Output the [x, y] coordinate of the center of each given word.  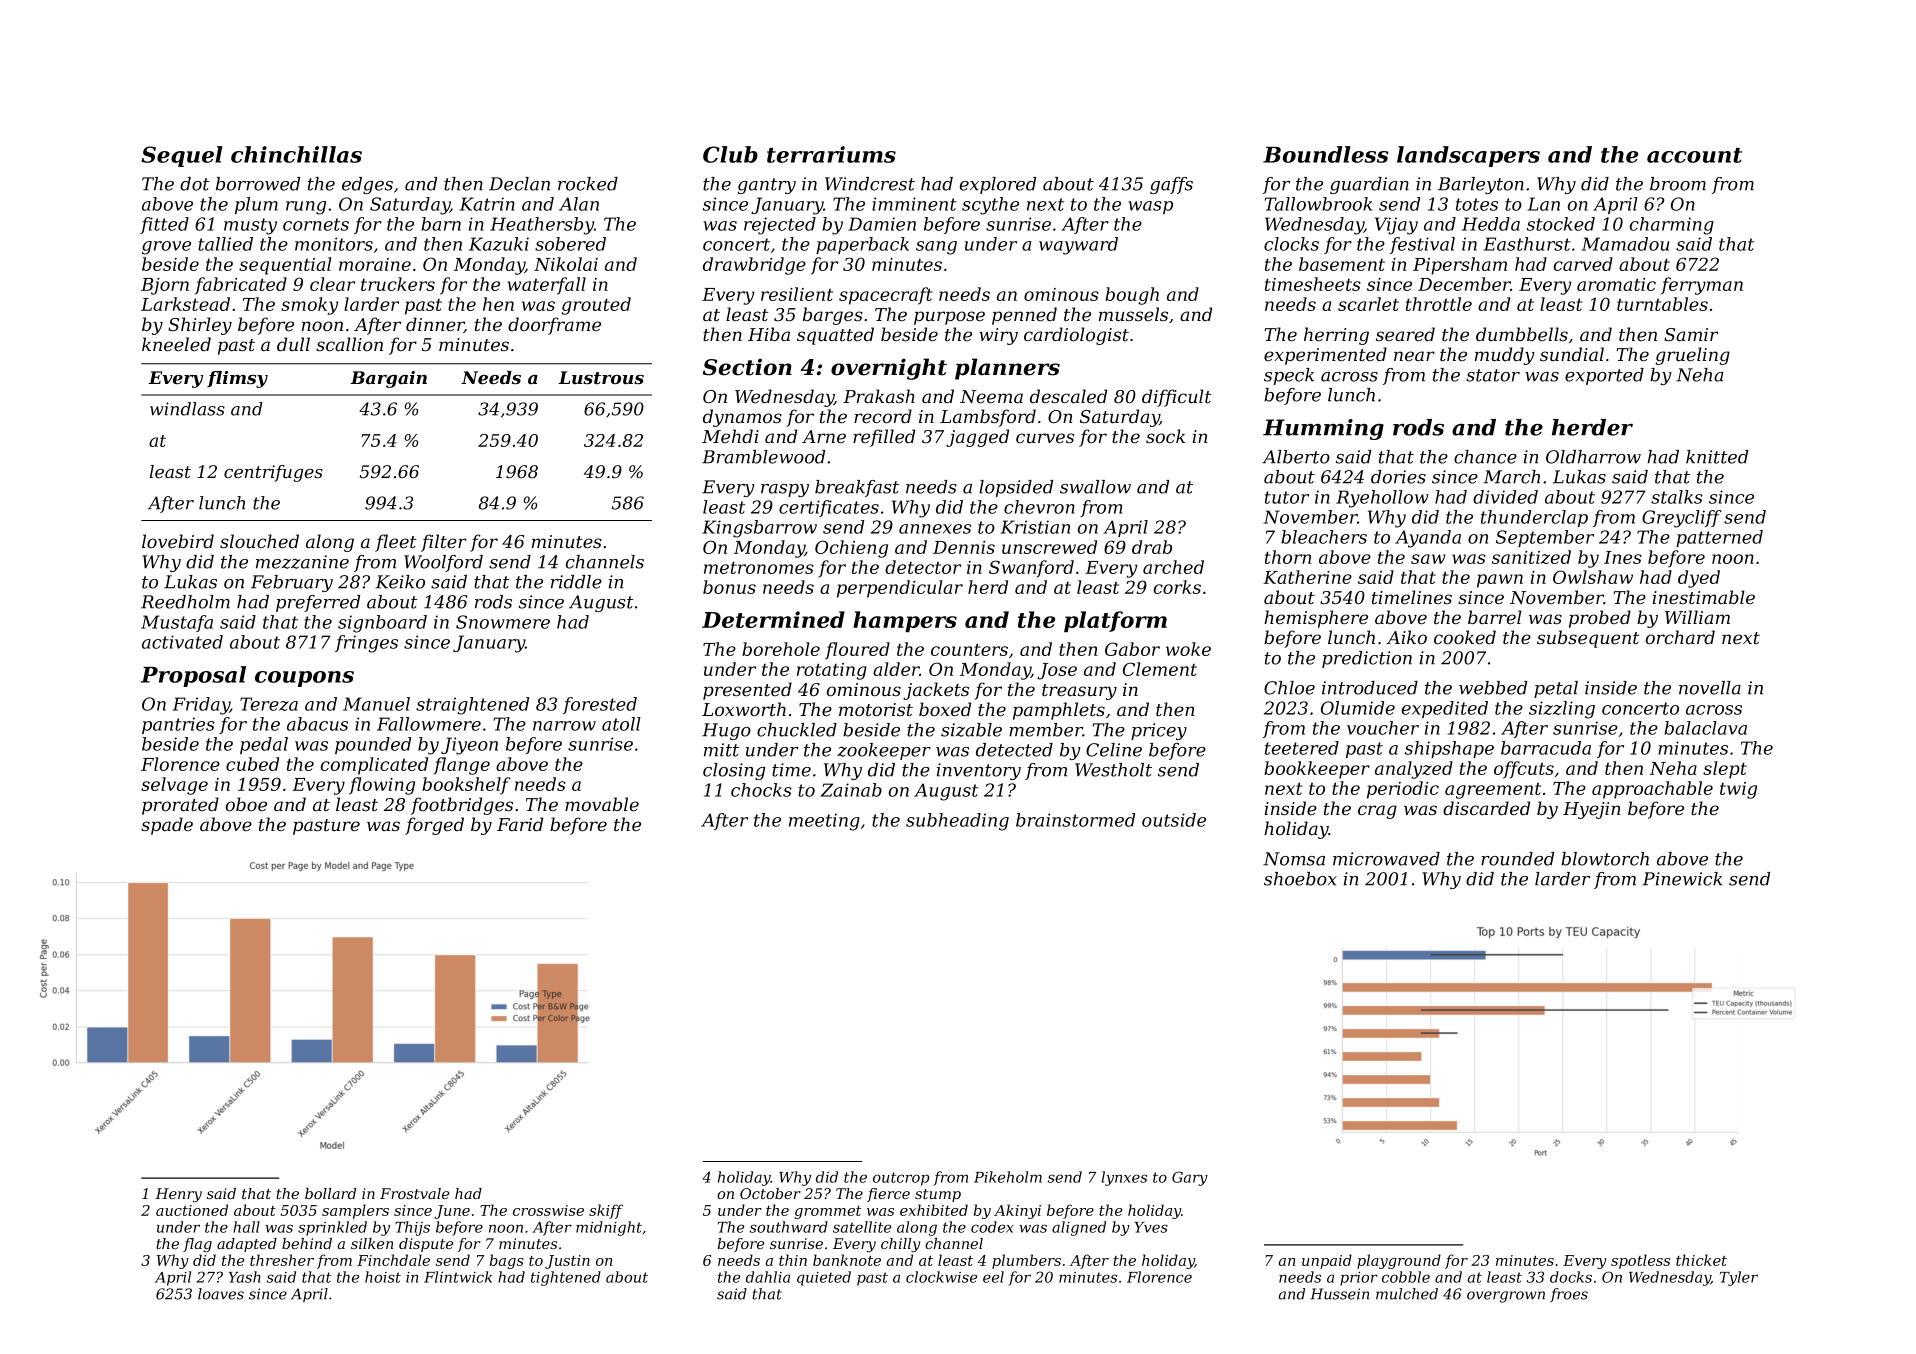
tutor [1287, 497]
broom [1678, 184]
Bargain [388, 379]
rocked [588, 184]
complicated [374, 766]
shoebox [1300, 879]
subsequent [1588, 639]
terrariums [831, 154]
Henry [178, 1195]
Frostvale [414, 1193]
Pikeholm [1008, 1177]
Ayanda [1428, 539]
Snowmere [503, 622]
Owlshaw [1593, 577]
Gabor [1132, 649]
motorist [876, 709]
